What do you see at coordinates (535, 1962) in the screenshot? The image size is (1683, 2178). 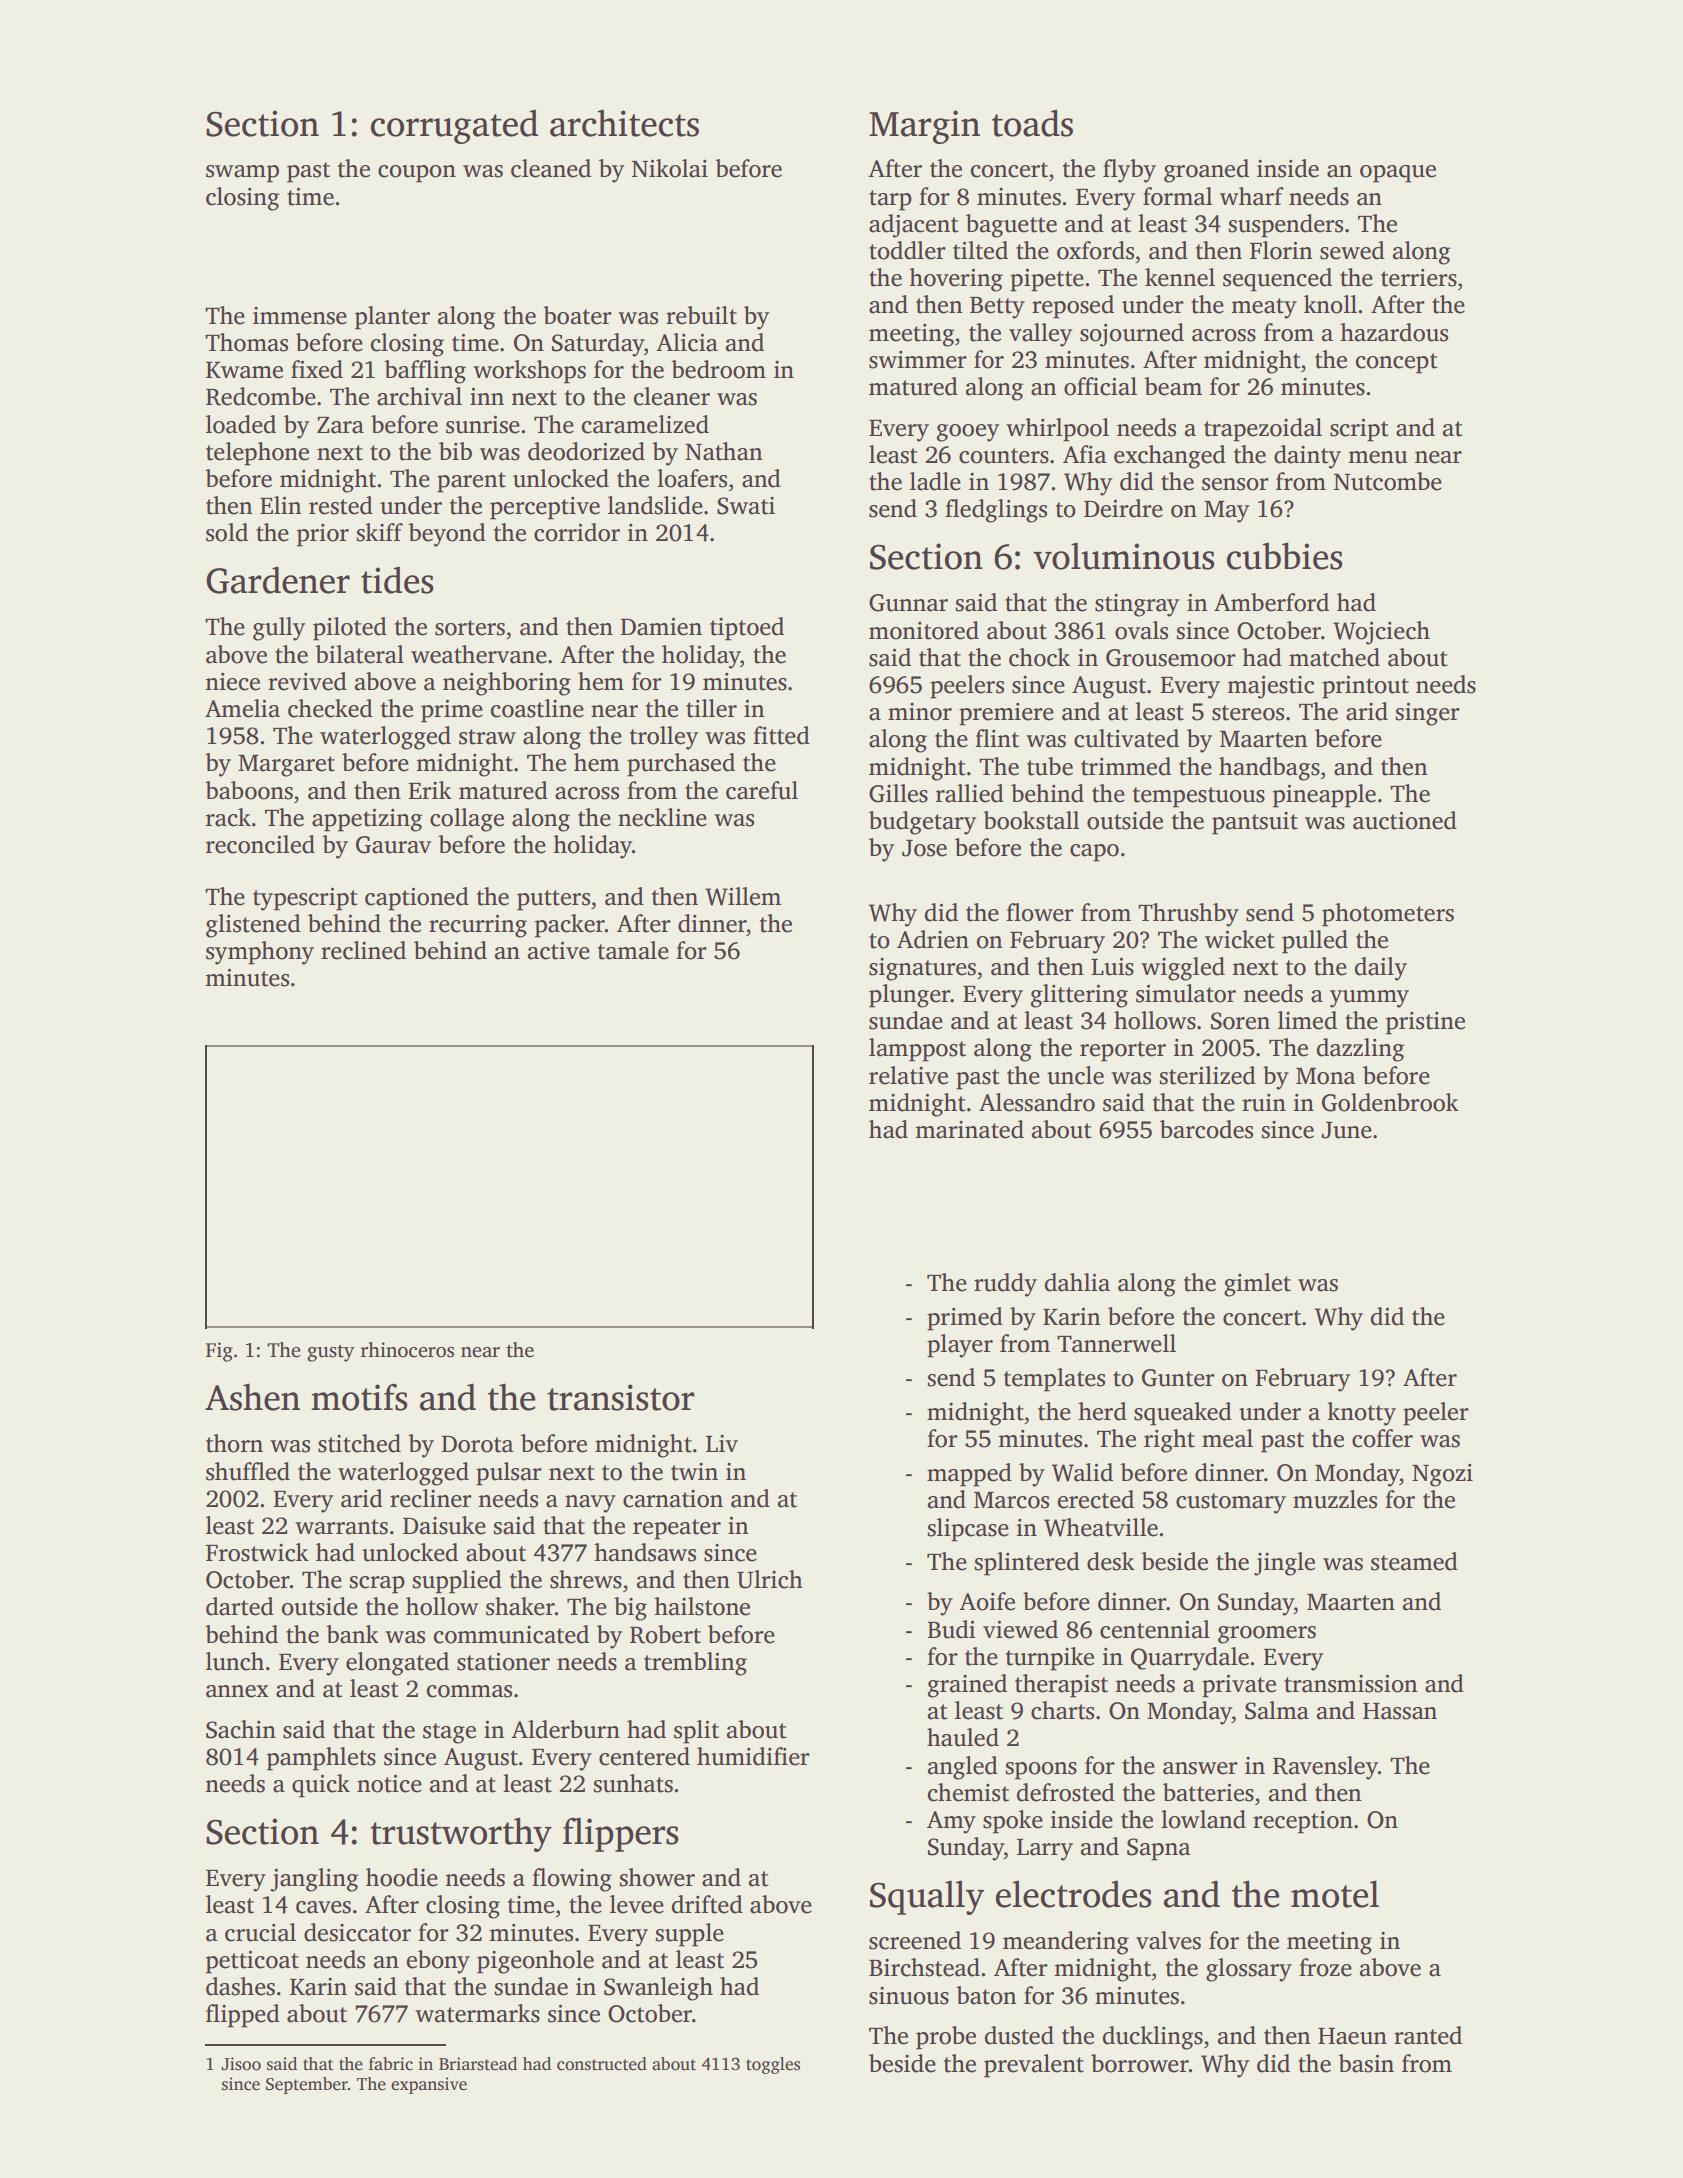 I see `pigeonhole` at bounding box center [535, 1962].
